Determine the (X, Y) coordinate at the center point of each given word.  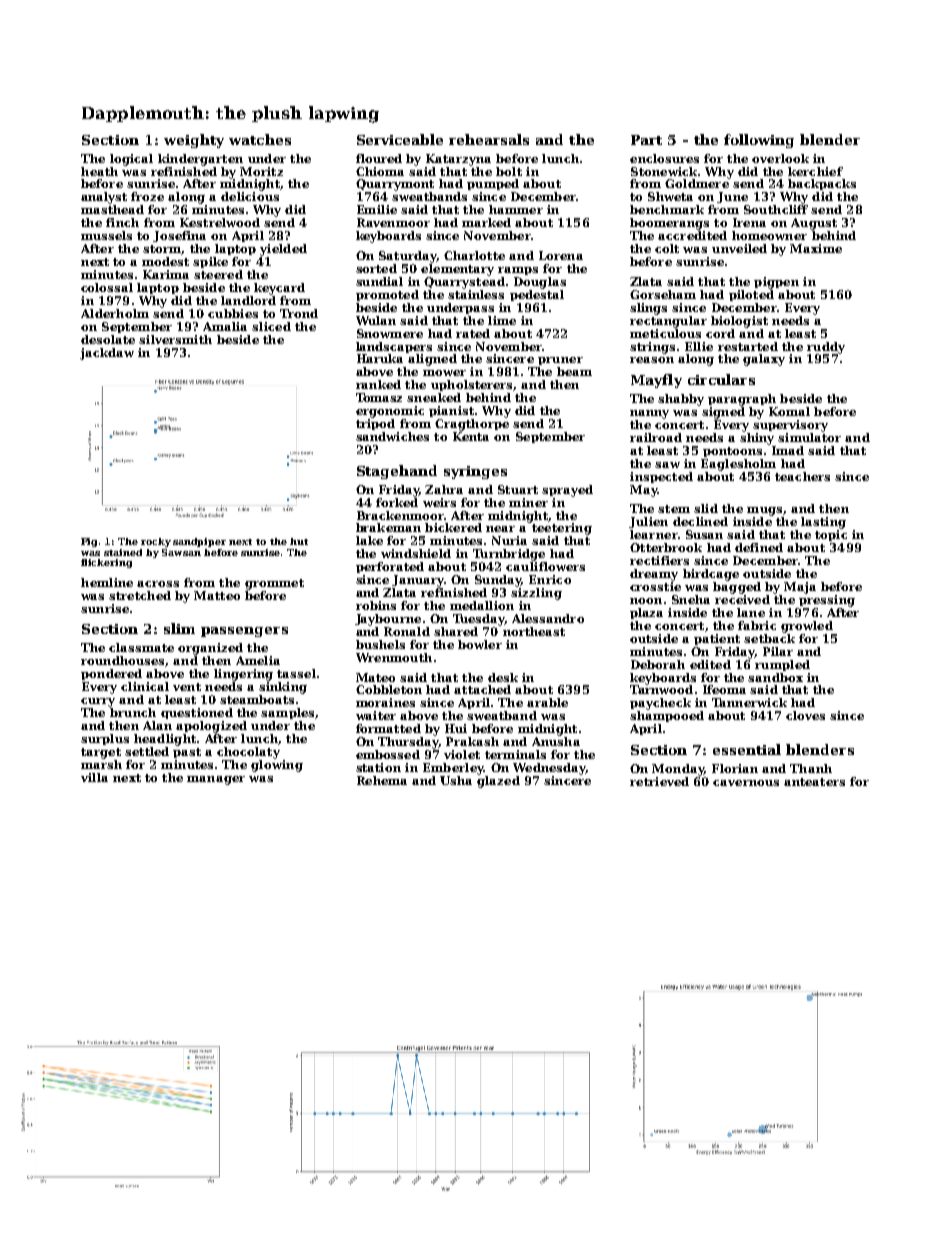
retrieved (659, 781)
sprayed (567, 491)
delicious (250, 196)
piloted (751, 295)
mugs (764, 511)
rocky (156, 542)
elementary (457, 270)
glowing (277, 766)
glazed (498, 782)
